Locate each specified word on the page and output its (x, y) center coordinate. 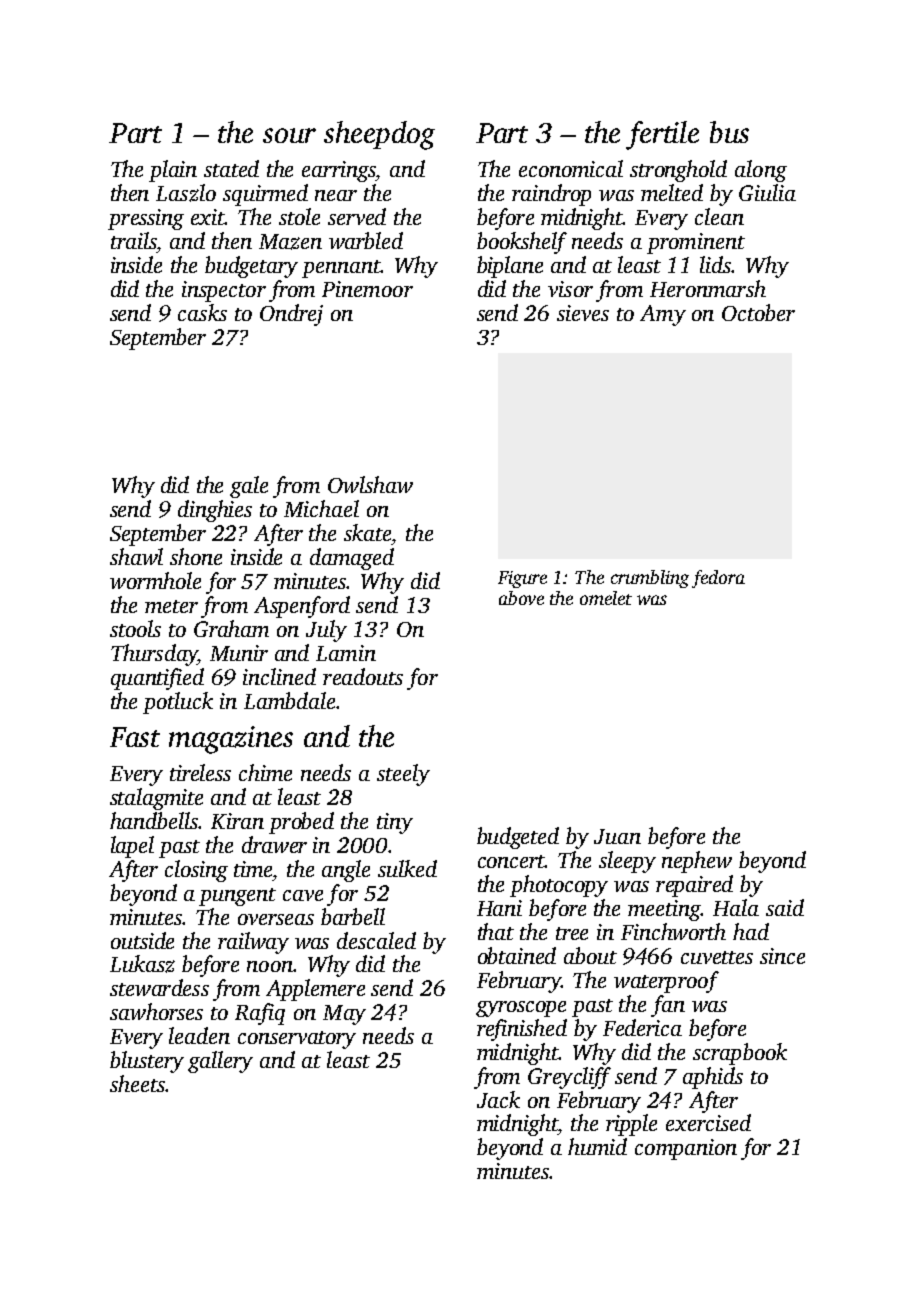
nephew (697, 862)
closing (196, 871)
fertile (662, 135)
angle (346, 871)
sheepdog (379, 135)
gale (249, 487)
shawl (136, 556)
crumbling (650, 579)
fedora (718, 579)
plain (173, 171)
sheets (137, 1083)
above (521, 598)
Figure (522, 579)
